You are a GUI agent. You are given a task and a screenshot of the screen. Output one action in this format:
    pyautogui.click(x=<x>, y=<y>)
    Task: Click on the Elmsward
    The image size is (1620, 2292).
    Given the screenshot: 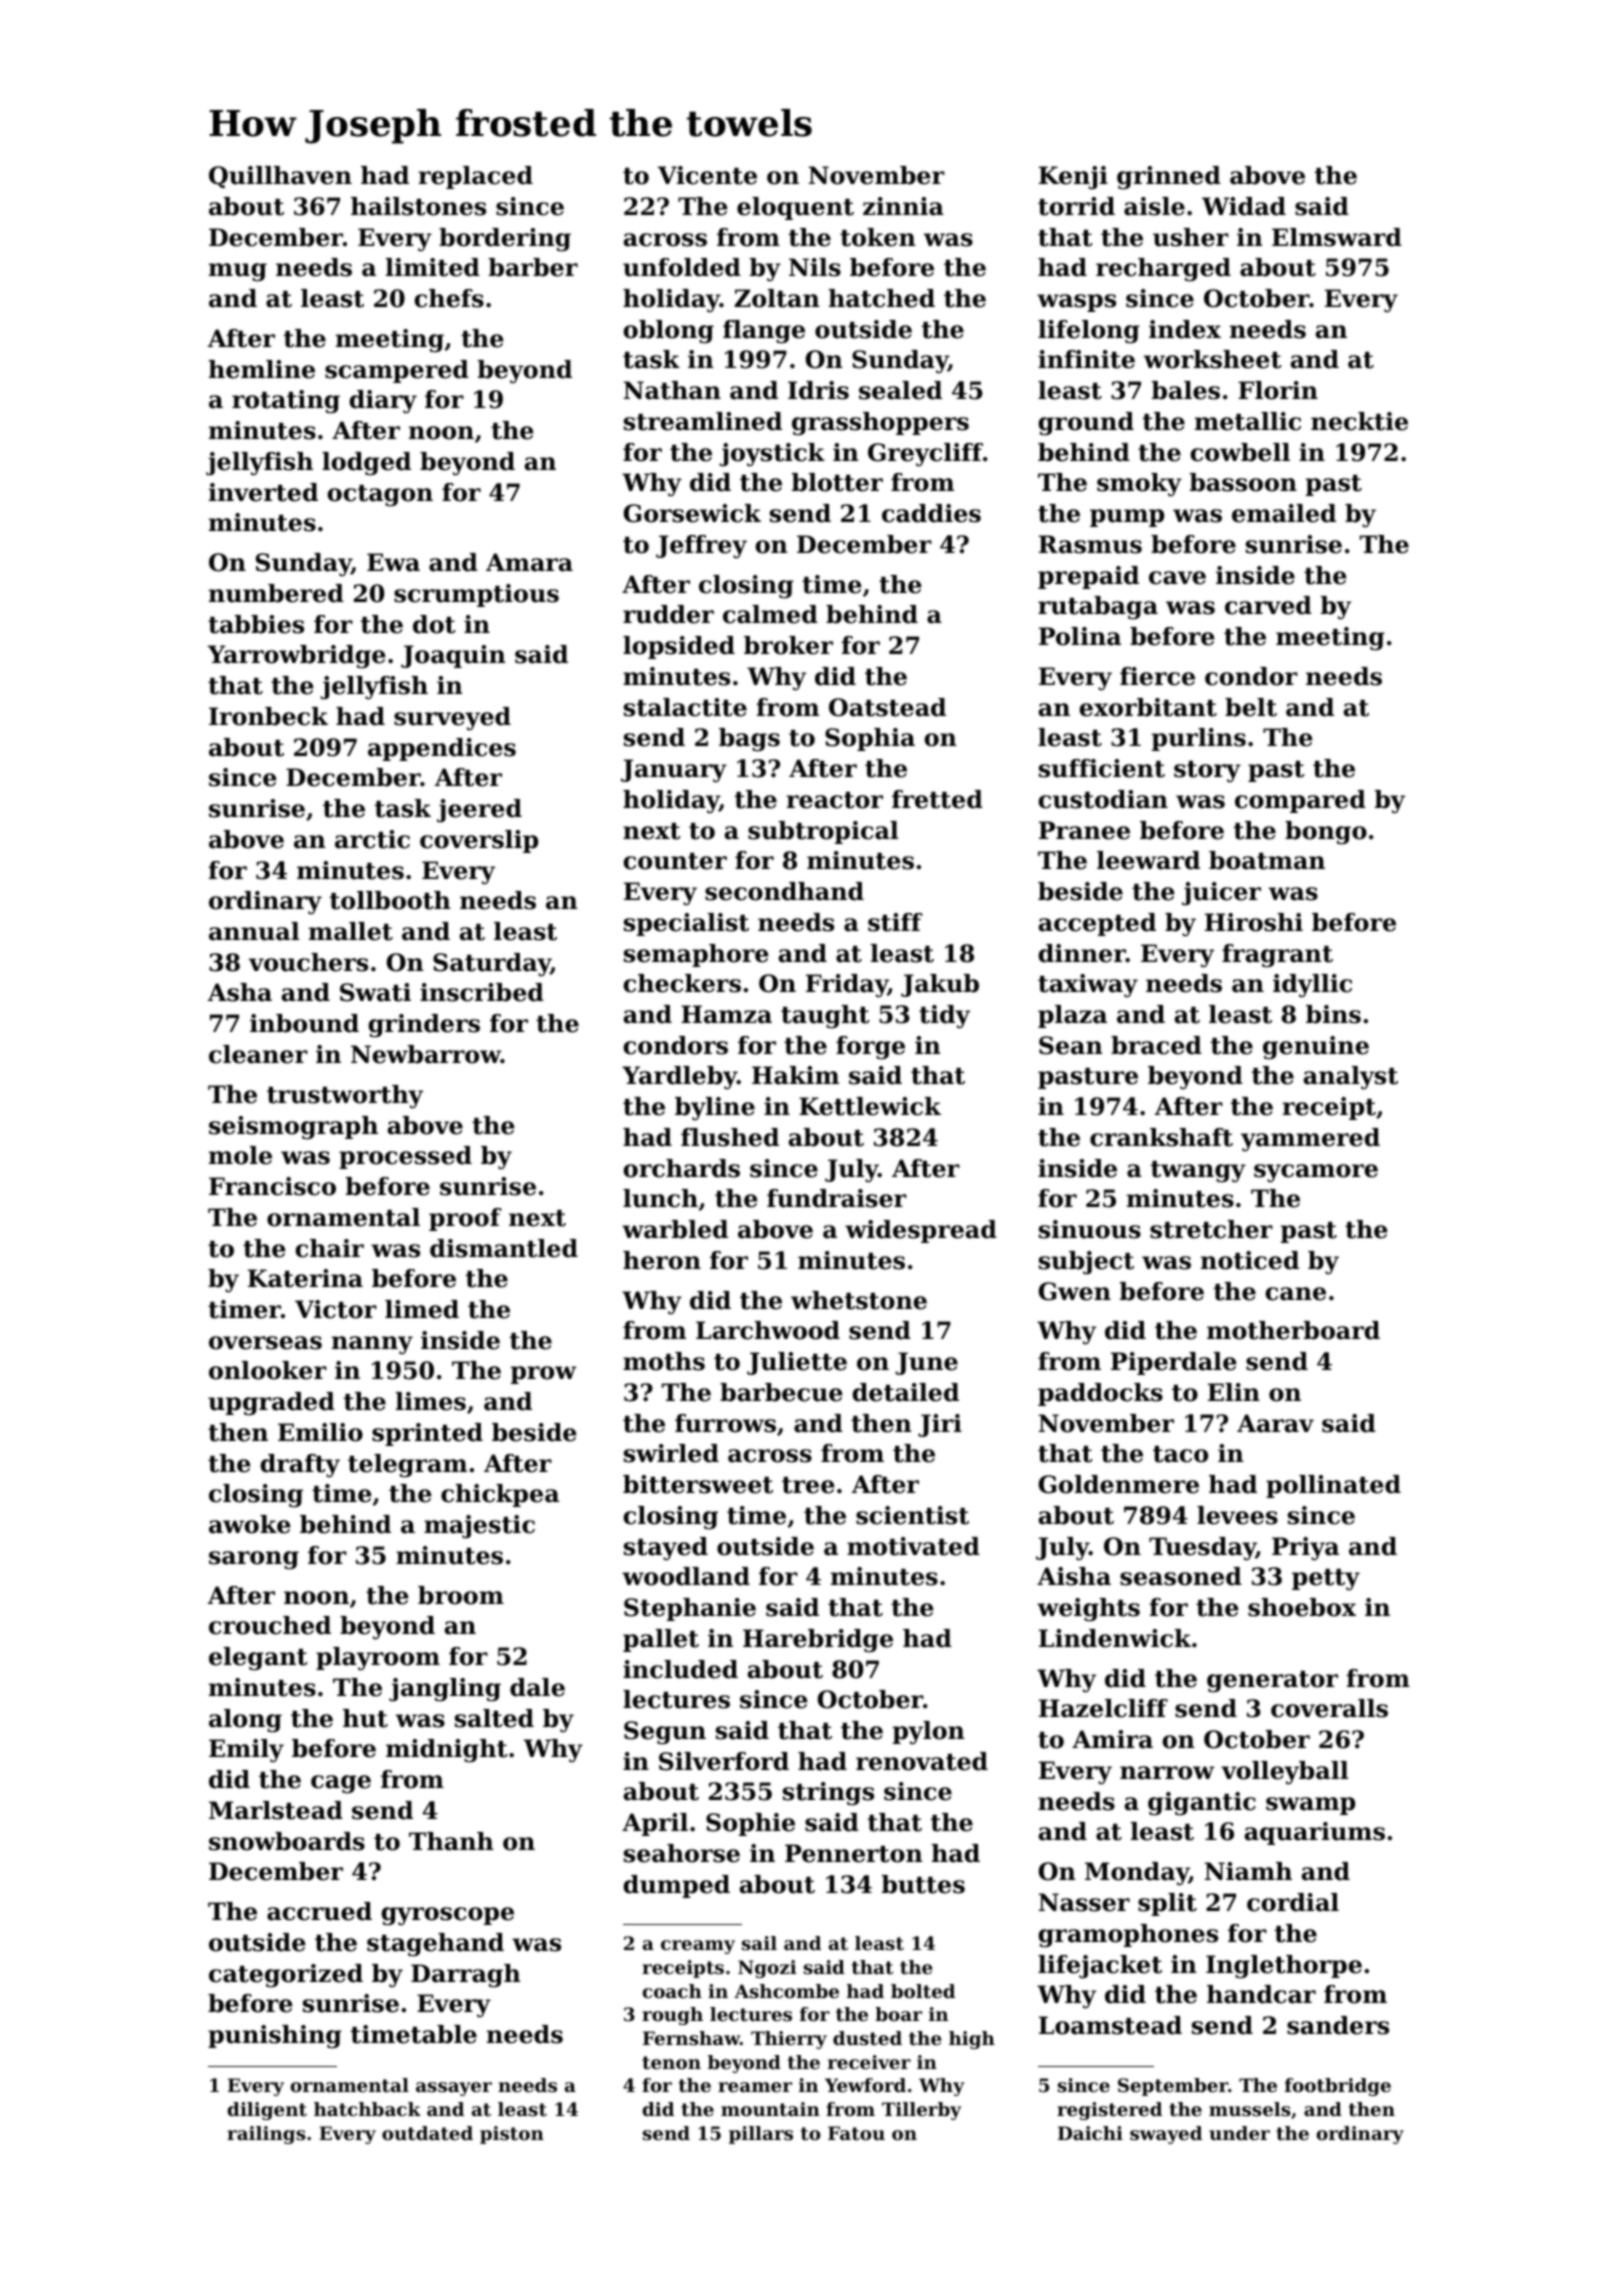 What is the action you would take?
    pyautogui.click(x=1337, y=237)
